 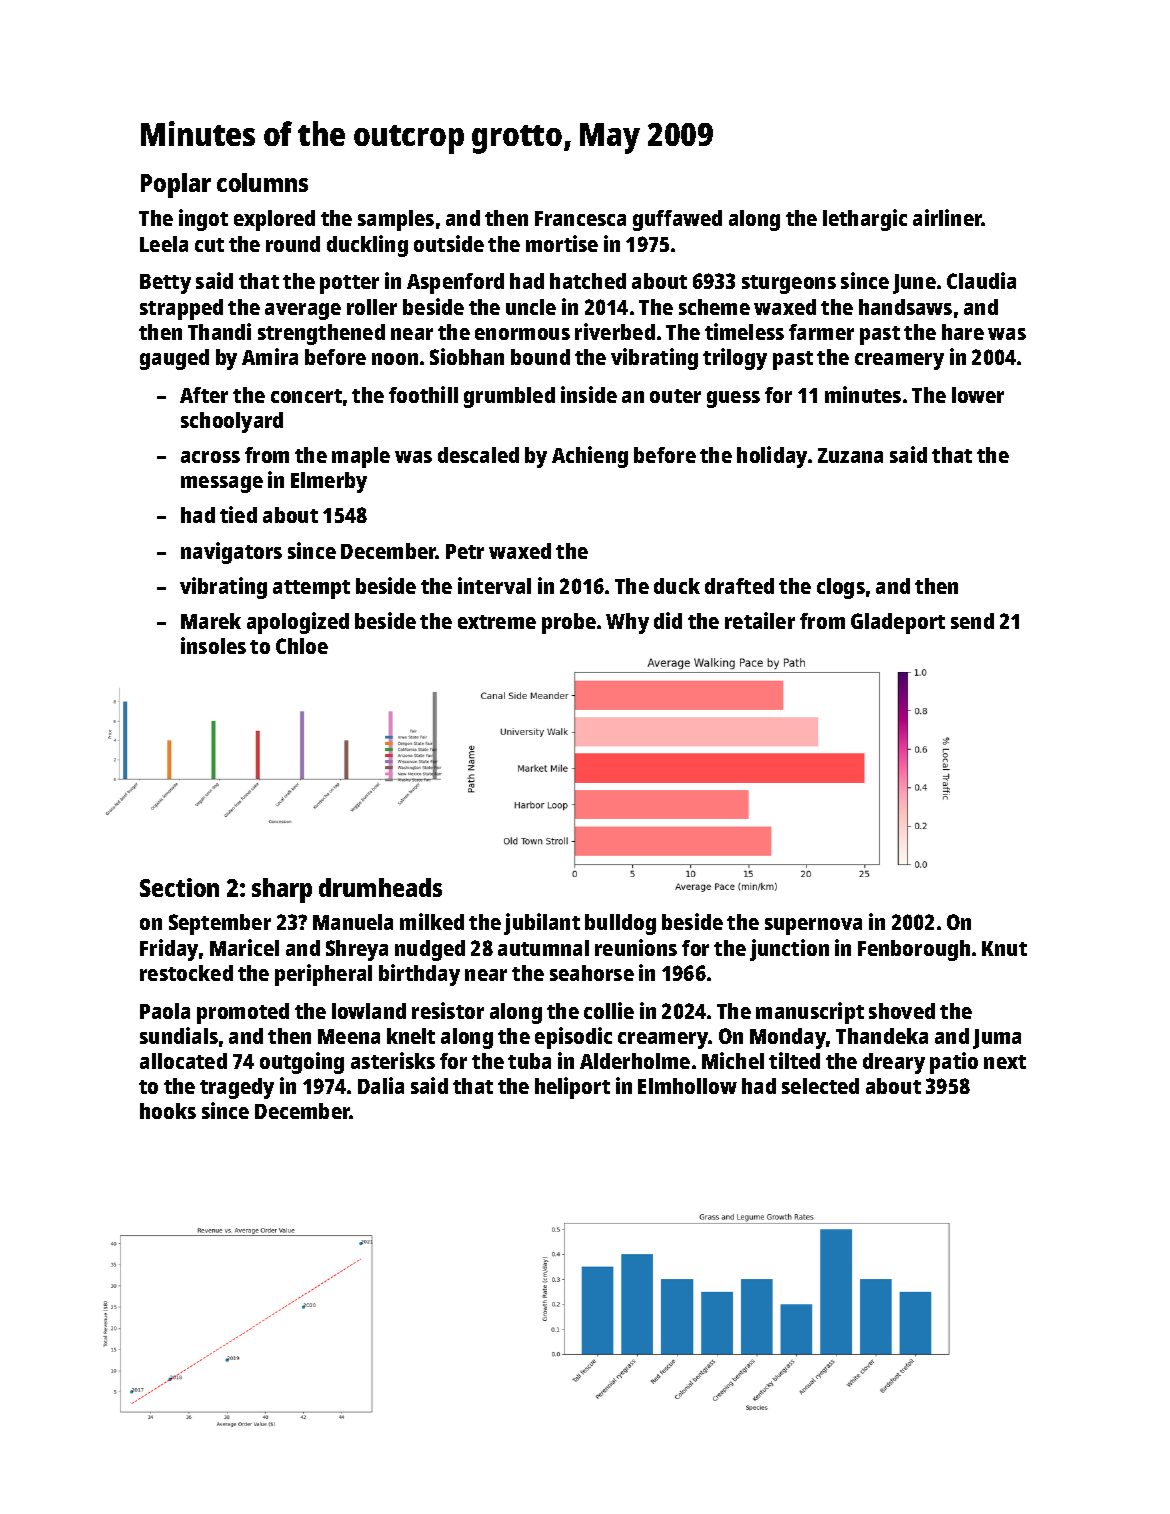 I want to click on Why, so click(x=627, y=623).
